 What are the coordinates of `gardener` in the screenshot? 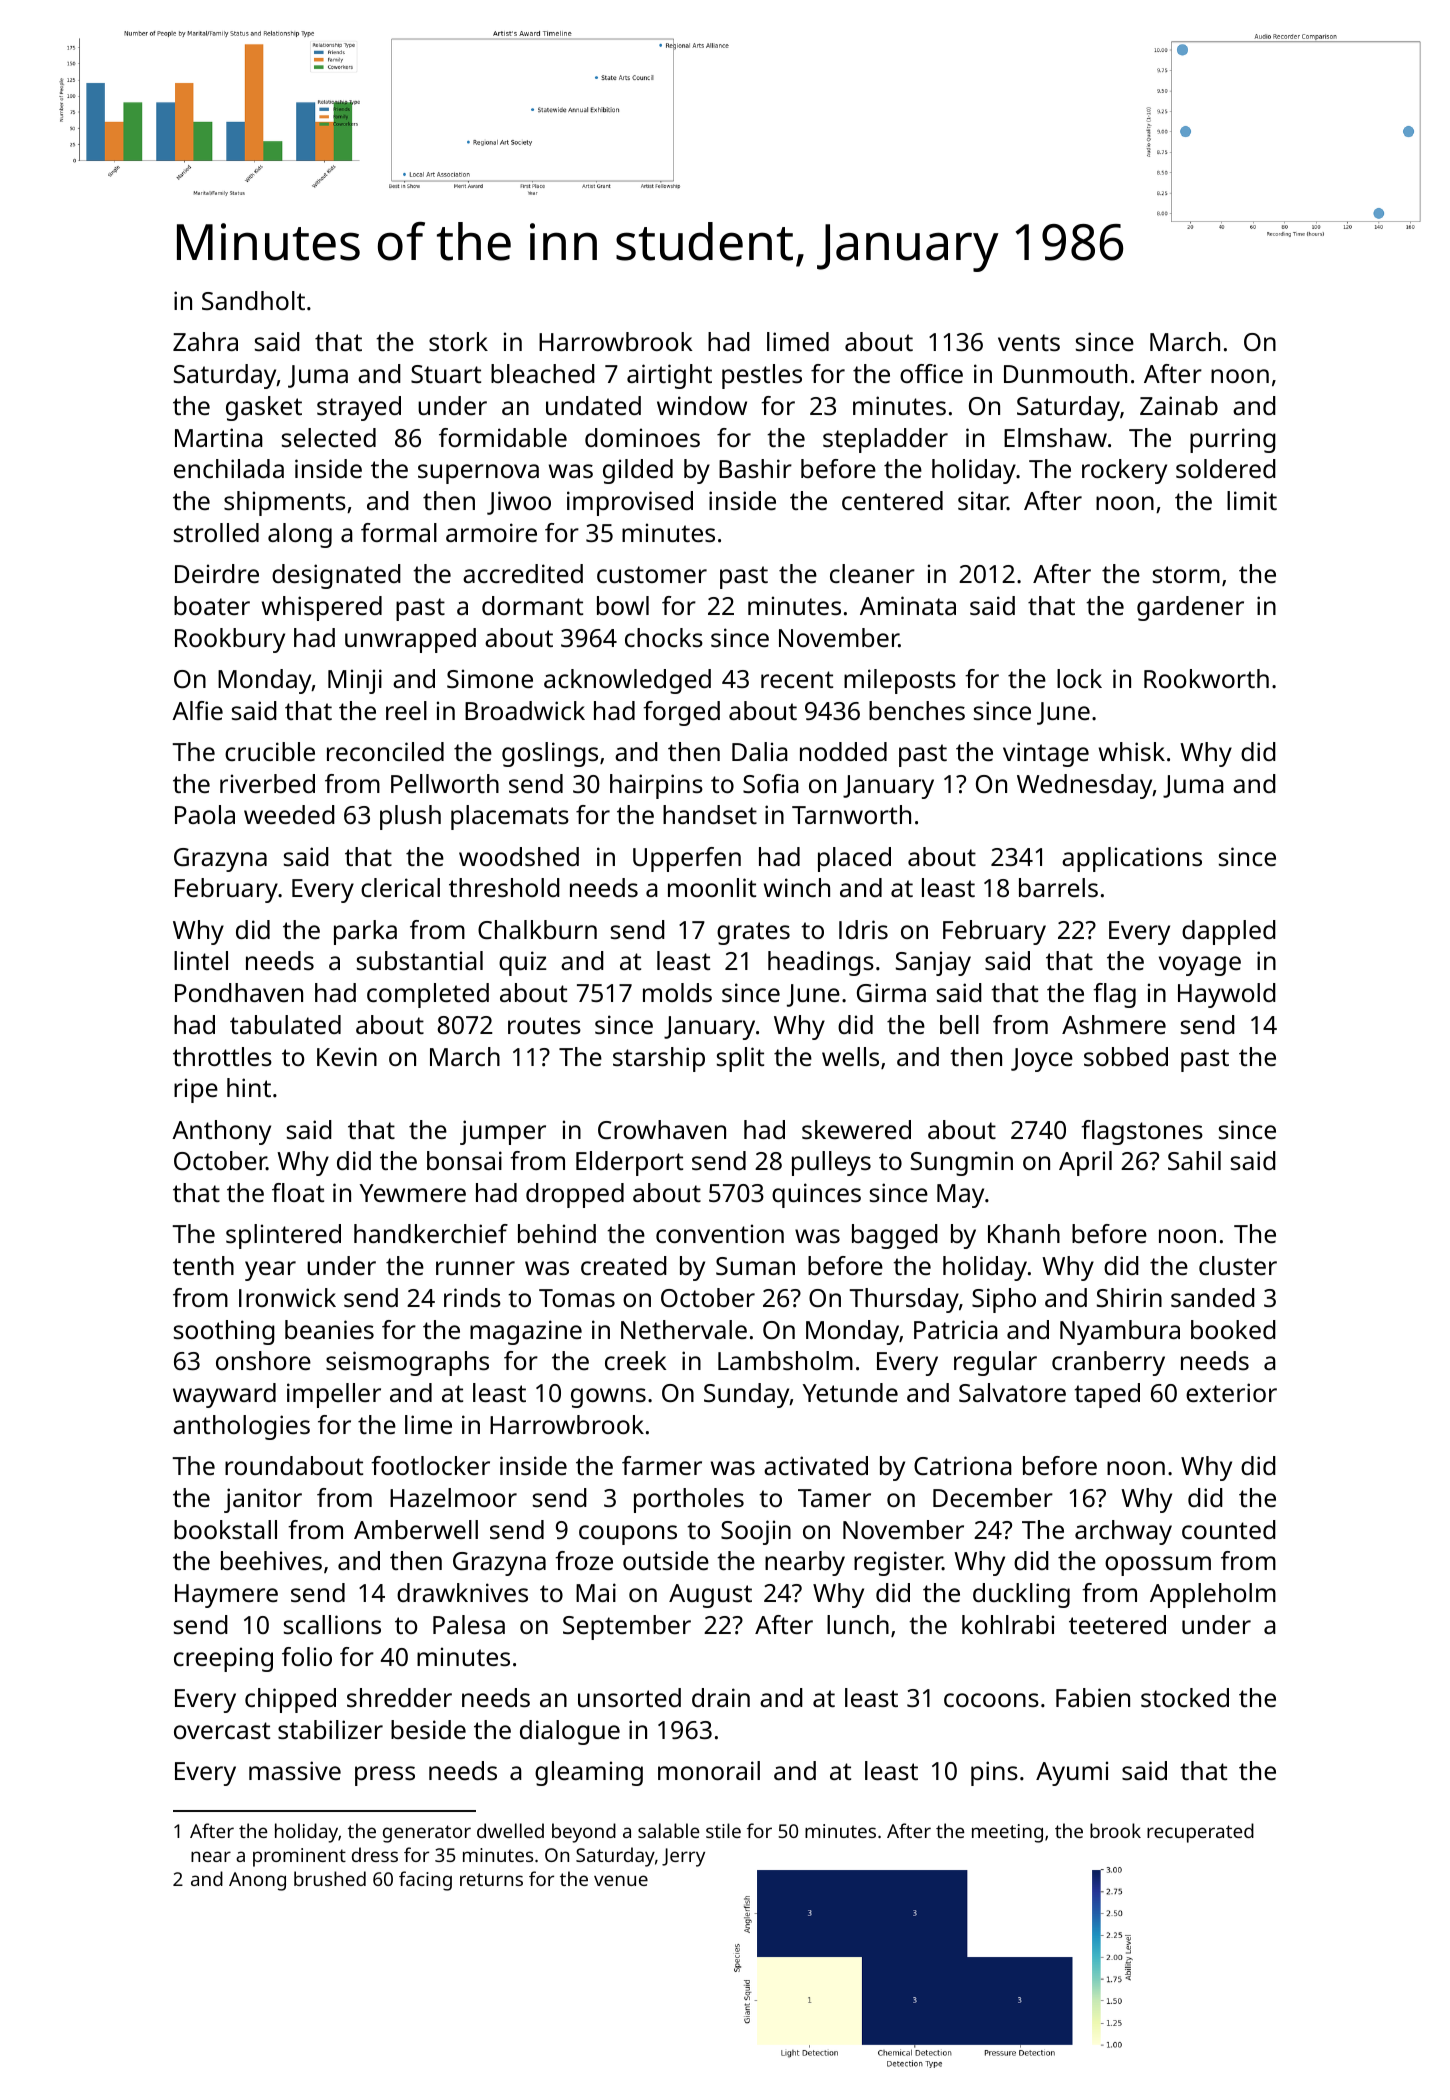 It's located at (1190, 608).
